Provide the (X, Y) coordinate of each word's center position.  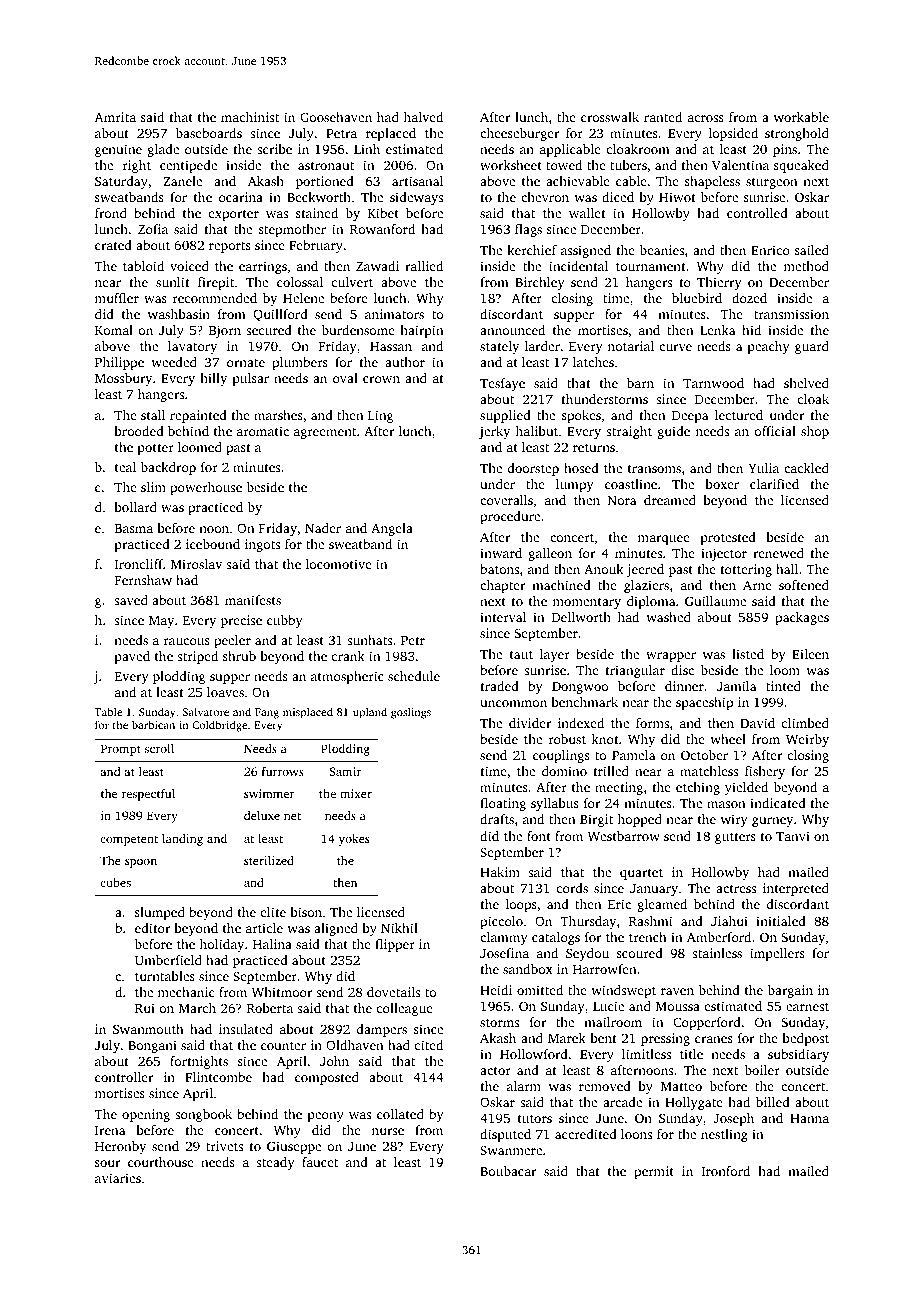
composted (327, 1078)
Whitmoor (282, 992)
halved (423, 117)
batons (499, 569)
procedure (510, 517)
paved (132, 657)
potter (155, 449)
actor (495, 1071)
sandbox (528, 969)
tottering (746, 570)
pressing (665, 1039)
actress (736, 889)
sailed (812, 250)
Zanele (182, 181)
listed (748, 654)
